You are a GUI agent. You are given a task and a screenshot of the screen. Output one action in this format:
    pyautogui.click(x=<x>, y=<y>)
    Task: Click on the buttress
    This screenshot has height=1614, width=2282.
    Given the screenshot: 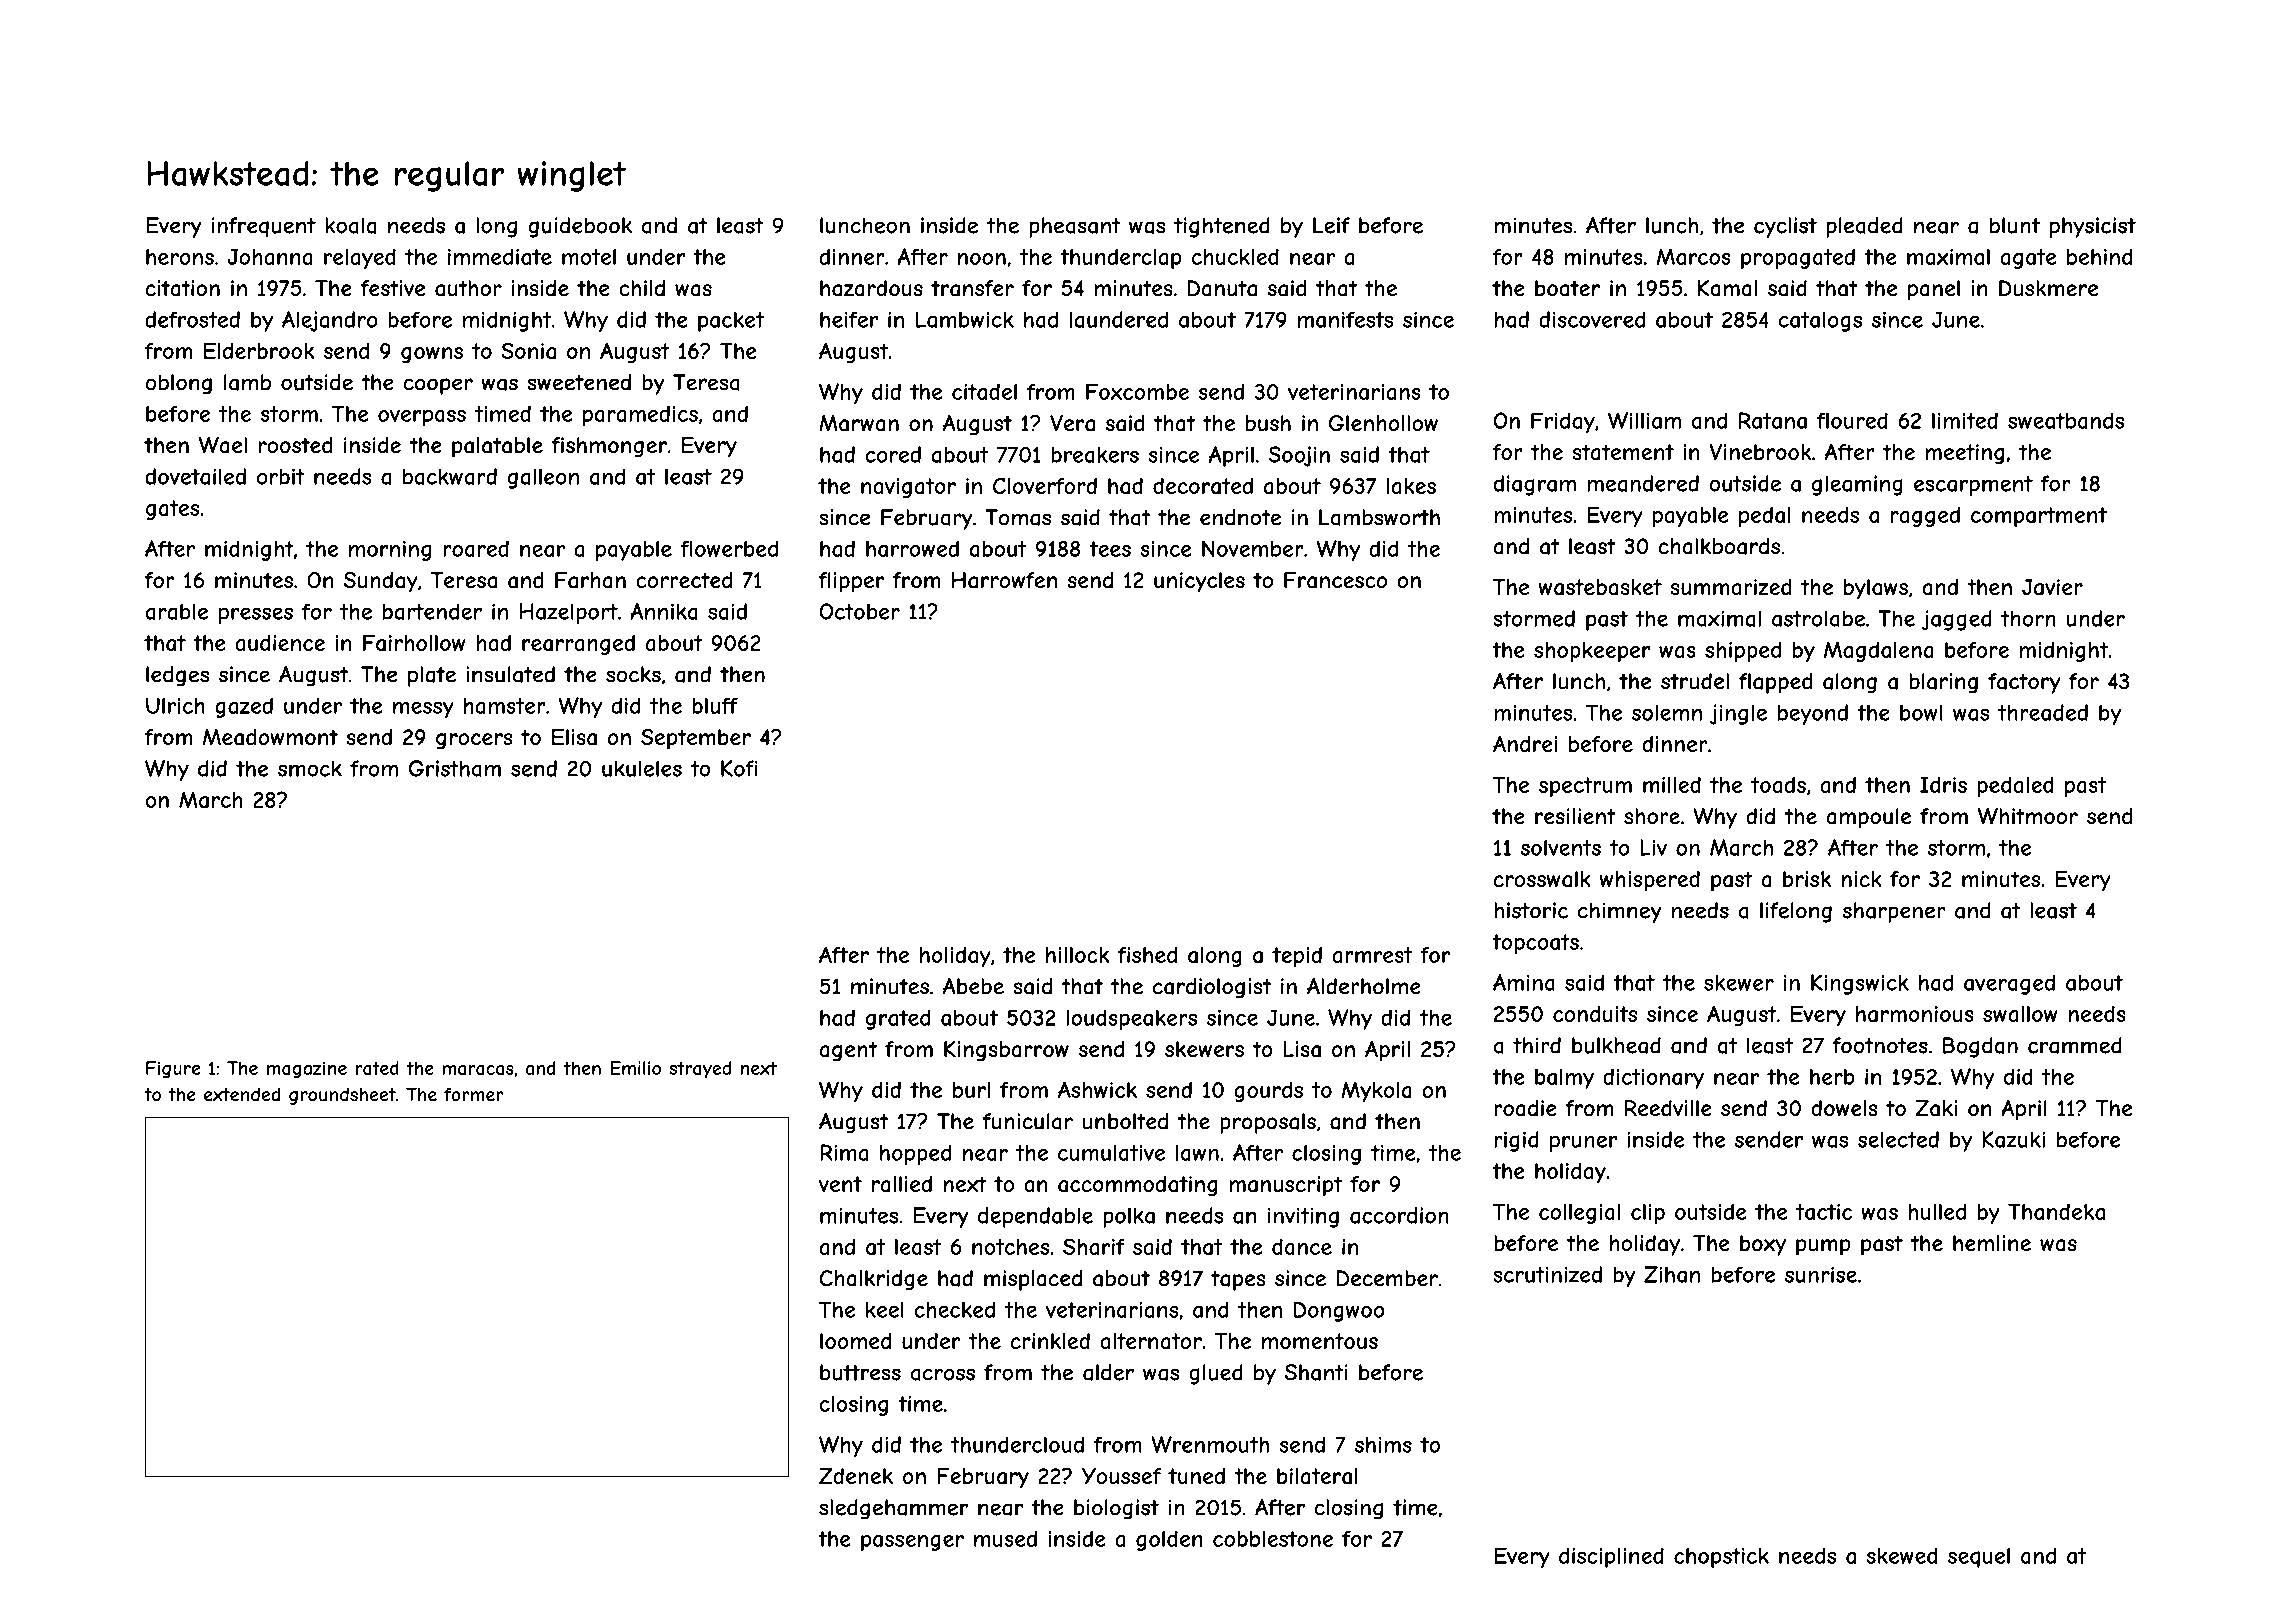 What is the action you would take?
    pyautogui.click(x=860, y=1372)
